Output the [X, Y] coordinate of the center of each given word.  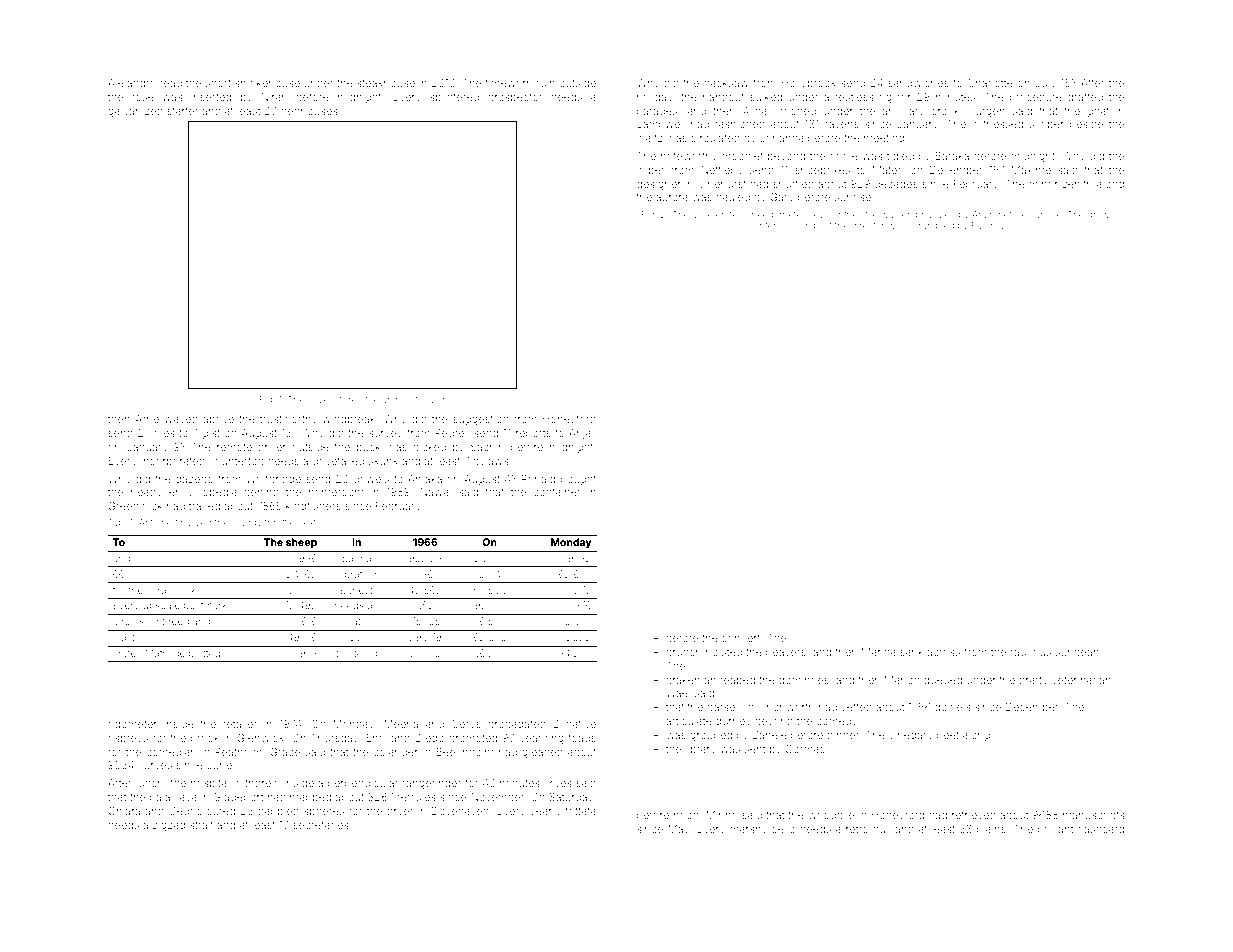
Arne [147, 419]
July [1045, 84]
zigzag [169, 826]
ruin [546, 84]
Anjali [582, 434]
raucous [1031, 653]
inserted [211, 97]
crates [127, 653]
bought [578, 480]
